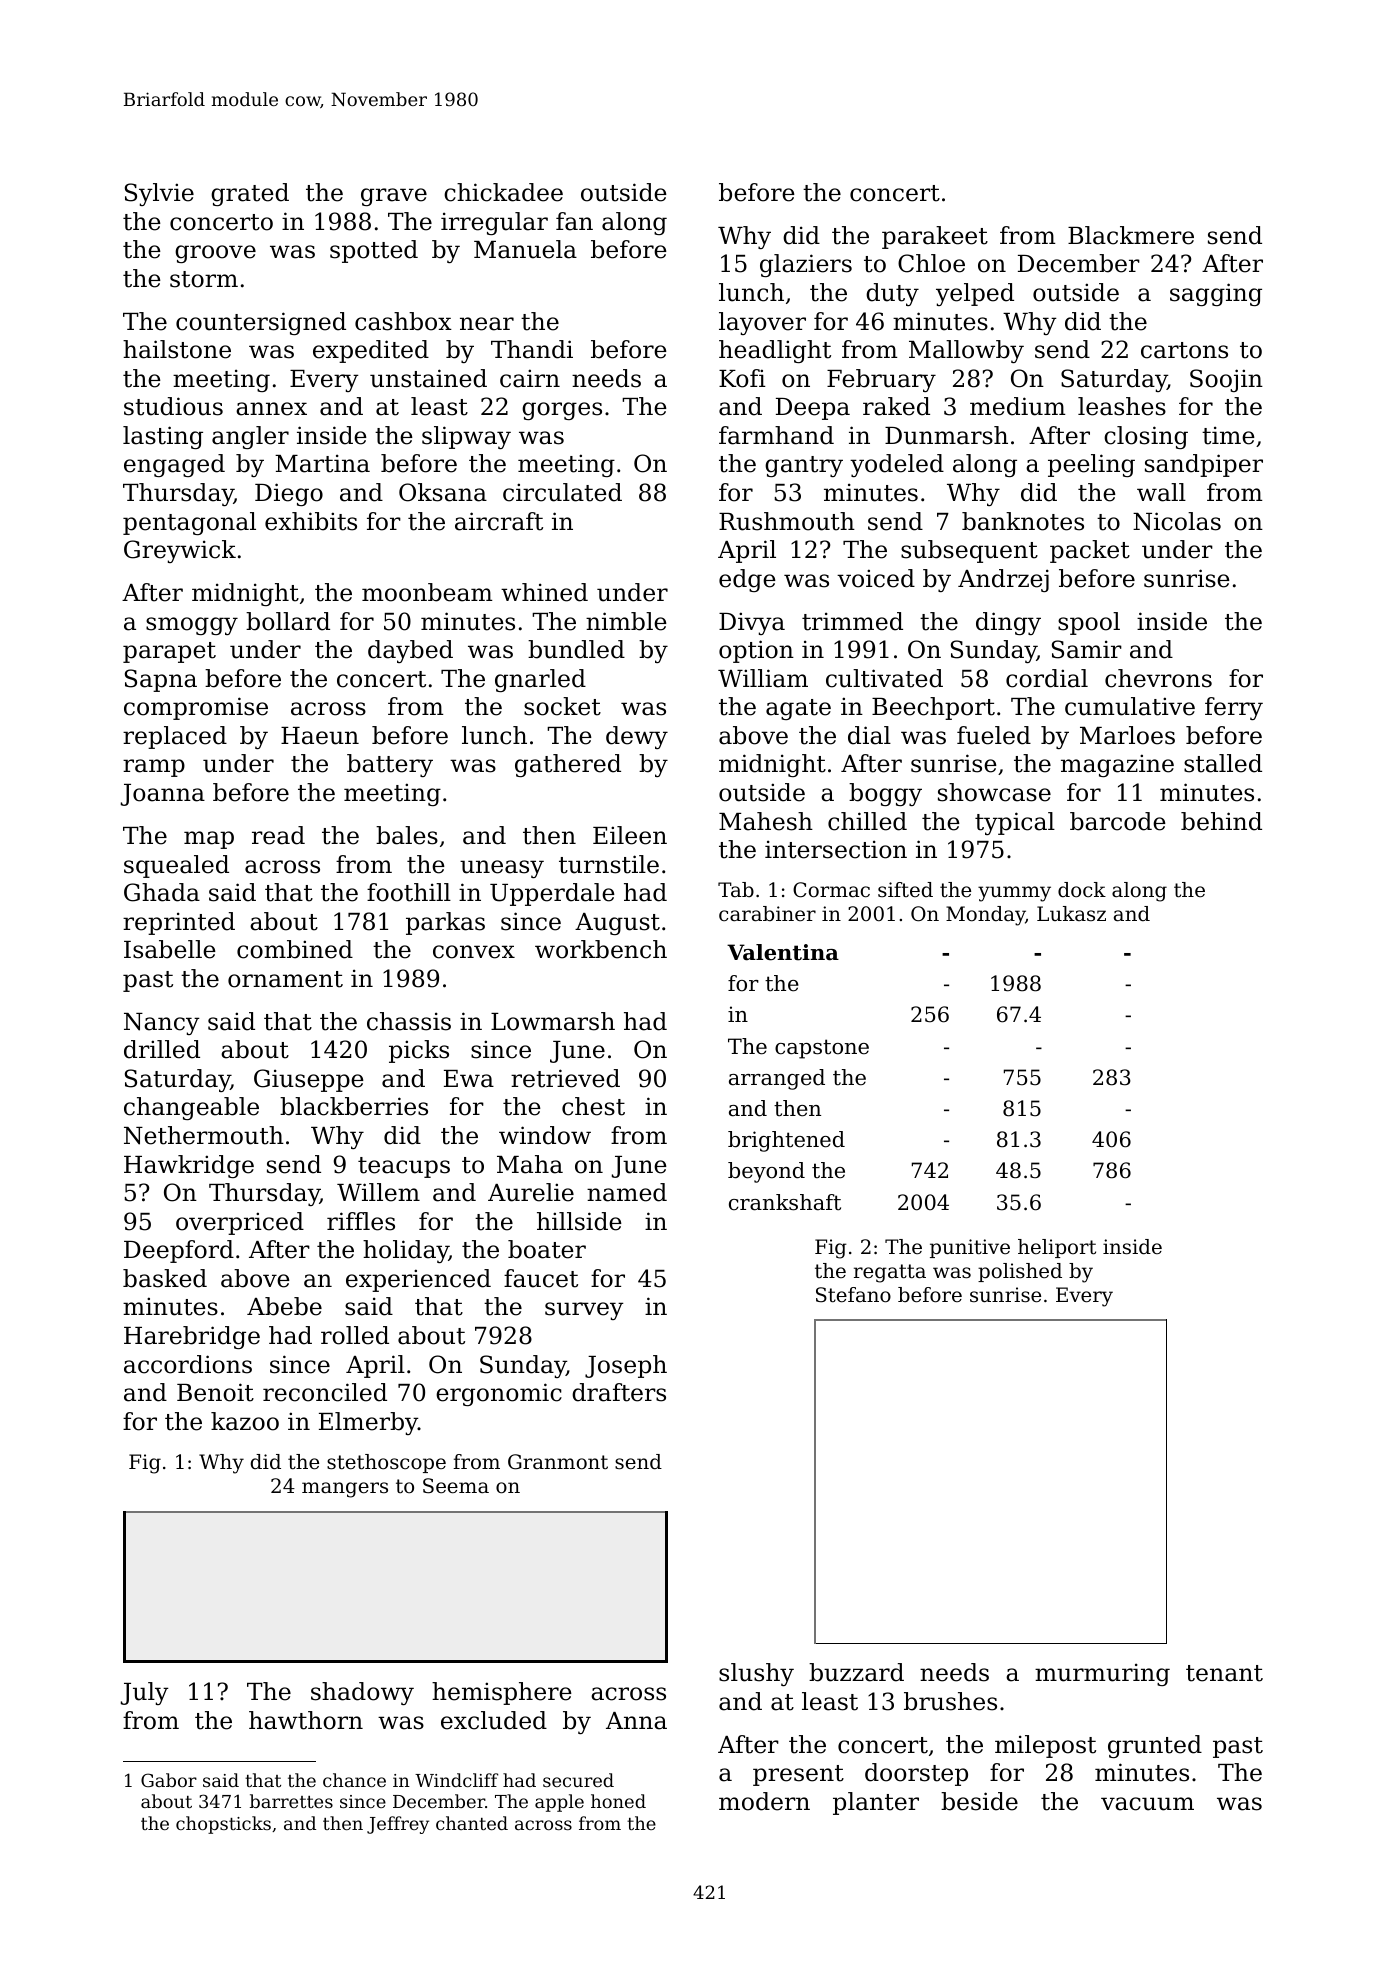 The image size is (1386, 1969). Describe the element at coordinates (175, 737) in the document. I see `replaced` at that location.
